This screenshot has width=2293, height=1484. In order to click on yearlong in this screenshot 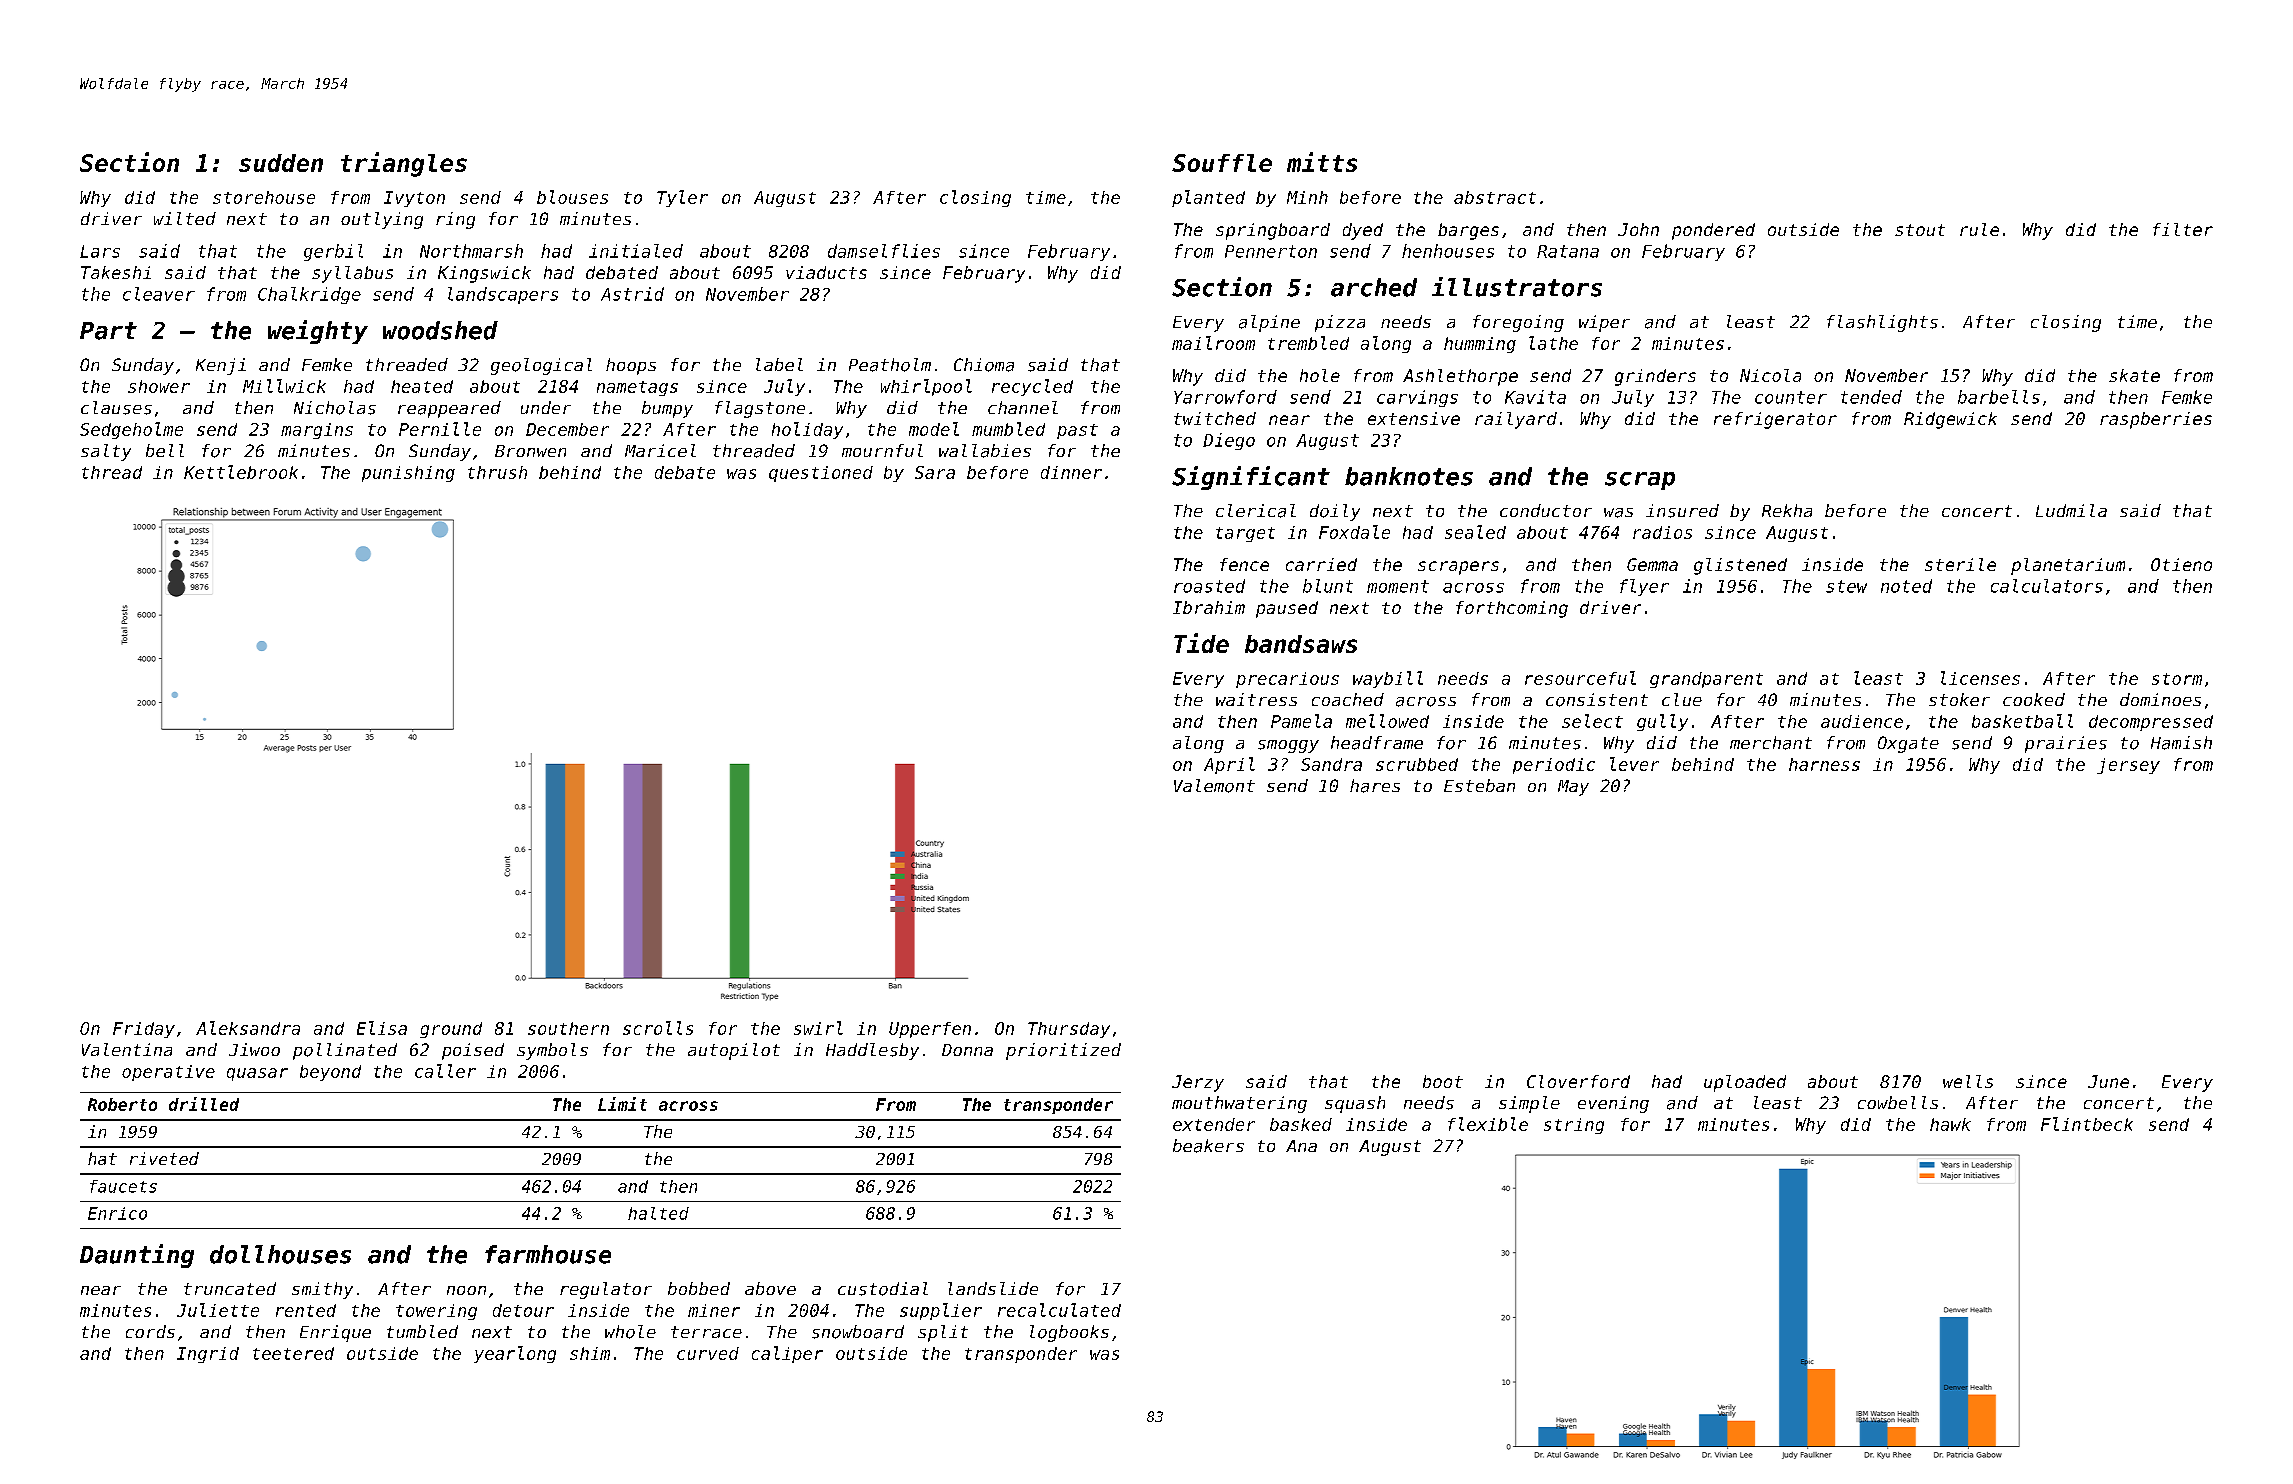, I will do `click(515, 1354)`.
